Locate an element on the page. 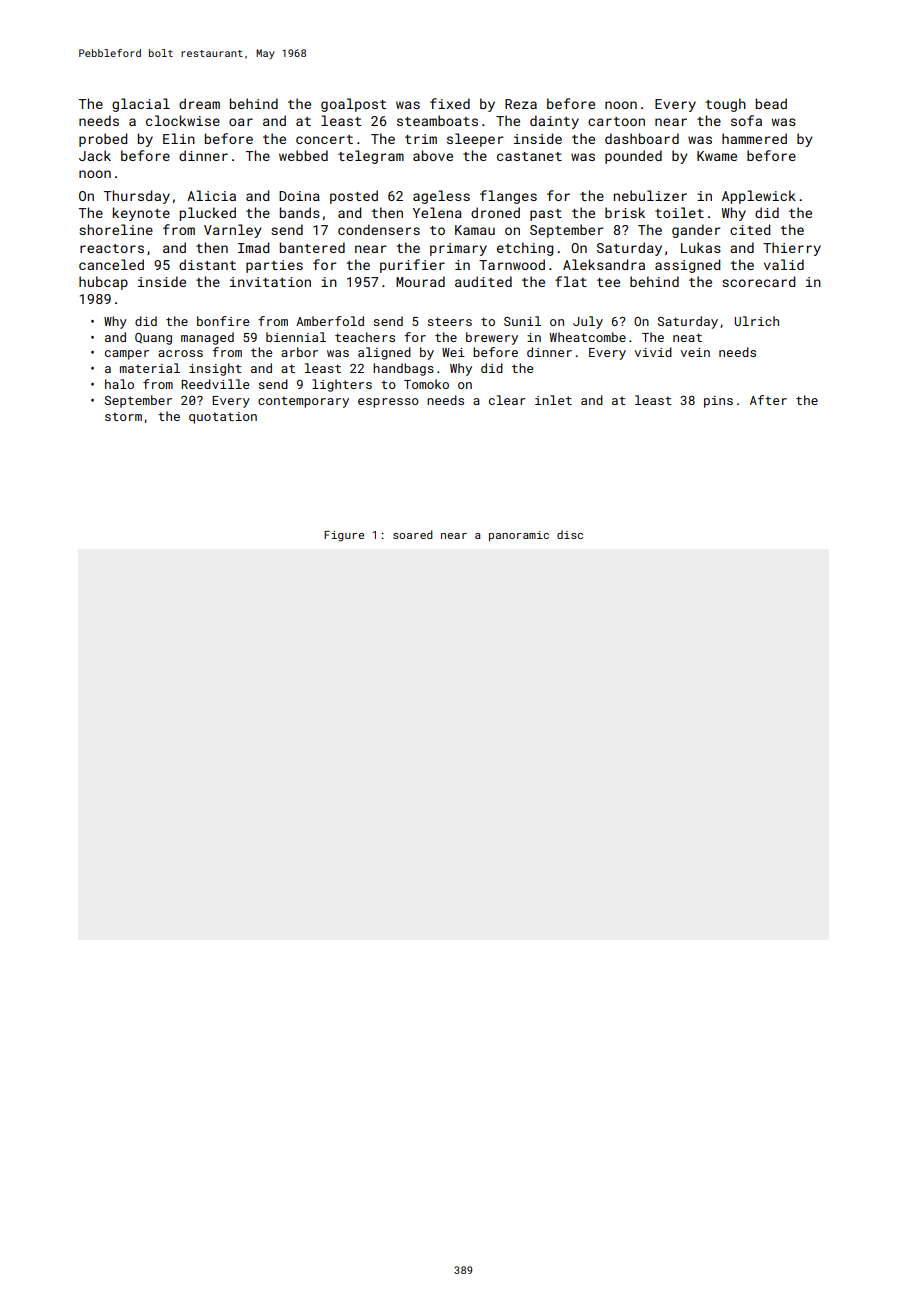 This document has height=1316, width=908. halo is located at coordinates (119, 384).
